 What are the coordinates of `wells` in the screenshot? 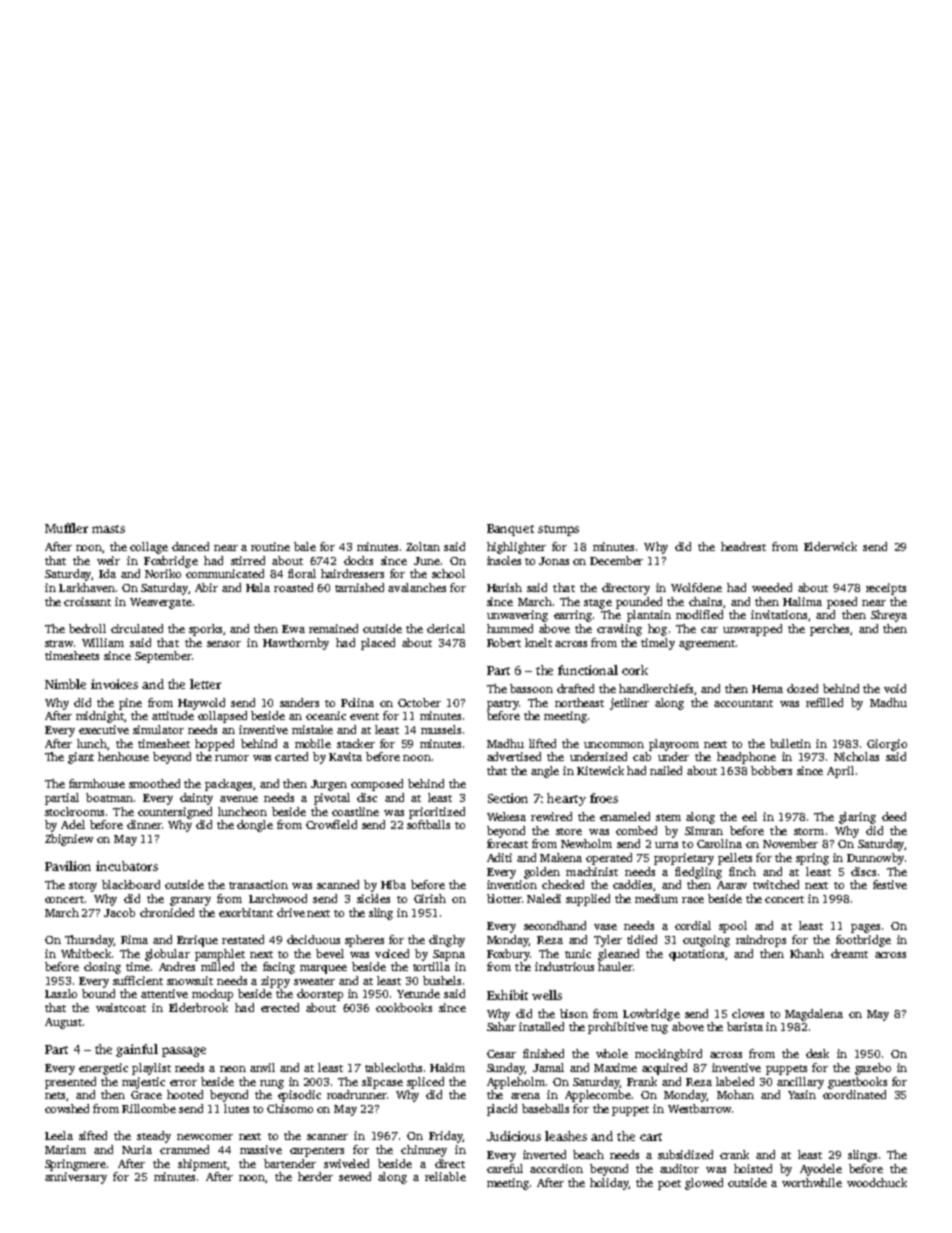 It's located at (547, 995).
